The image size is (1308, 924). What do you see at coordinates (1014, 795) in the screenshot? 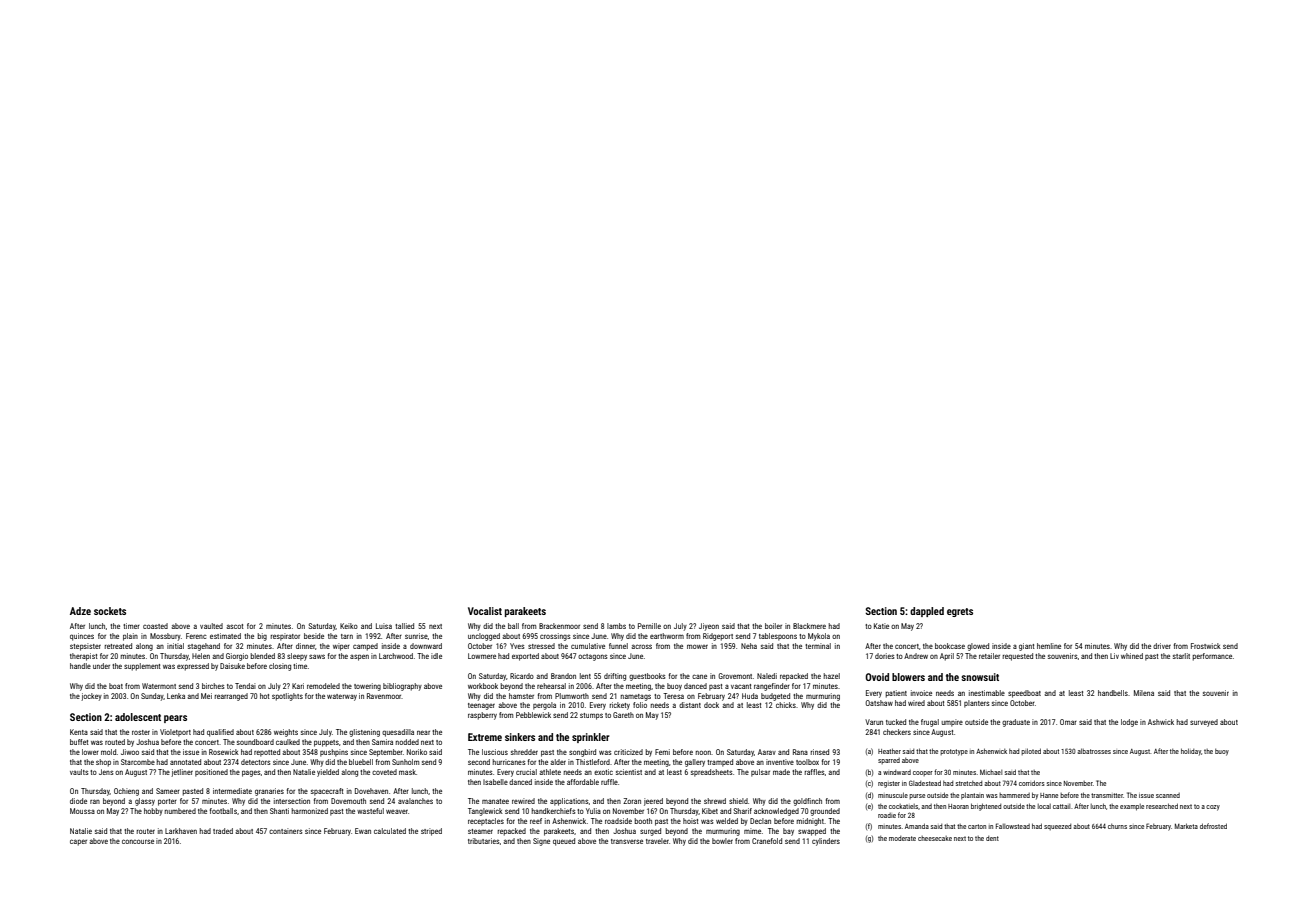
I see `hammered` at bounding box center [1014, 795].
